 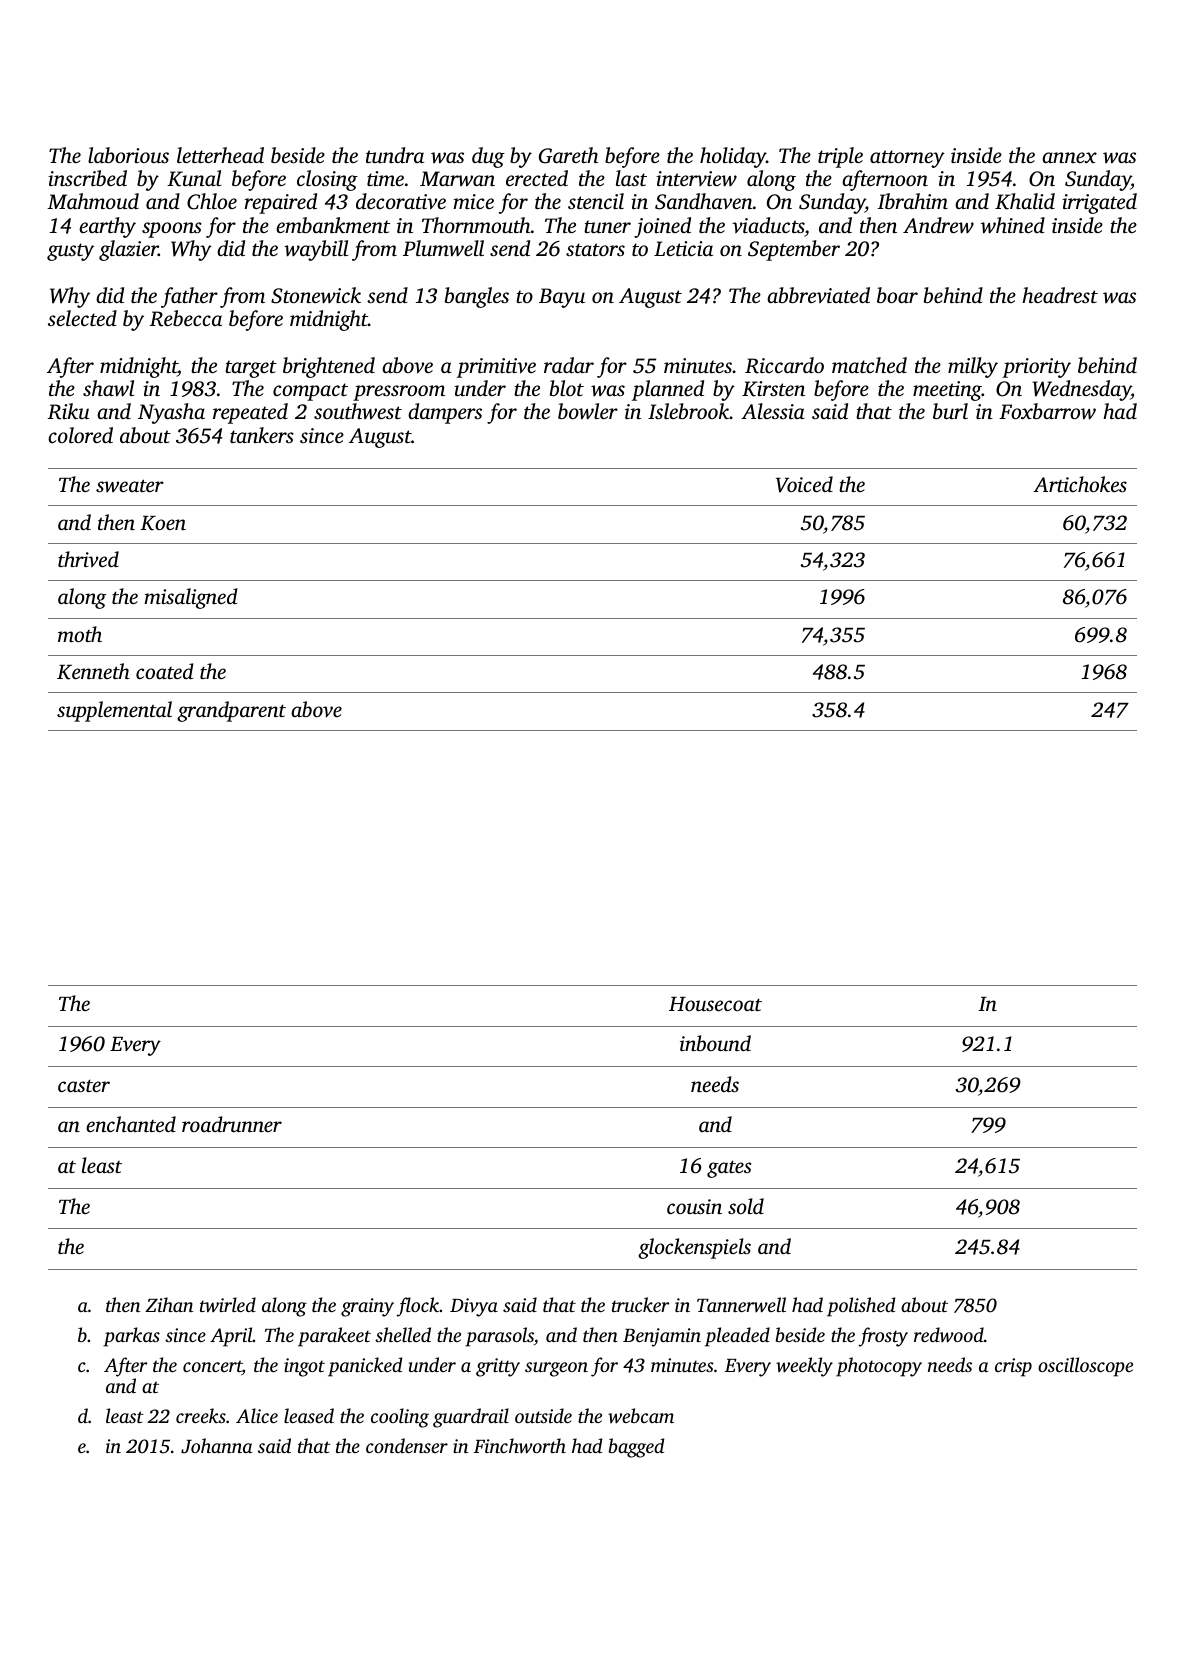 I want to click on Mahmoud, so click(x=93, y=201).
